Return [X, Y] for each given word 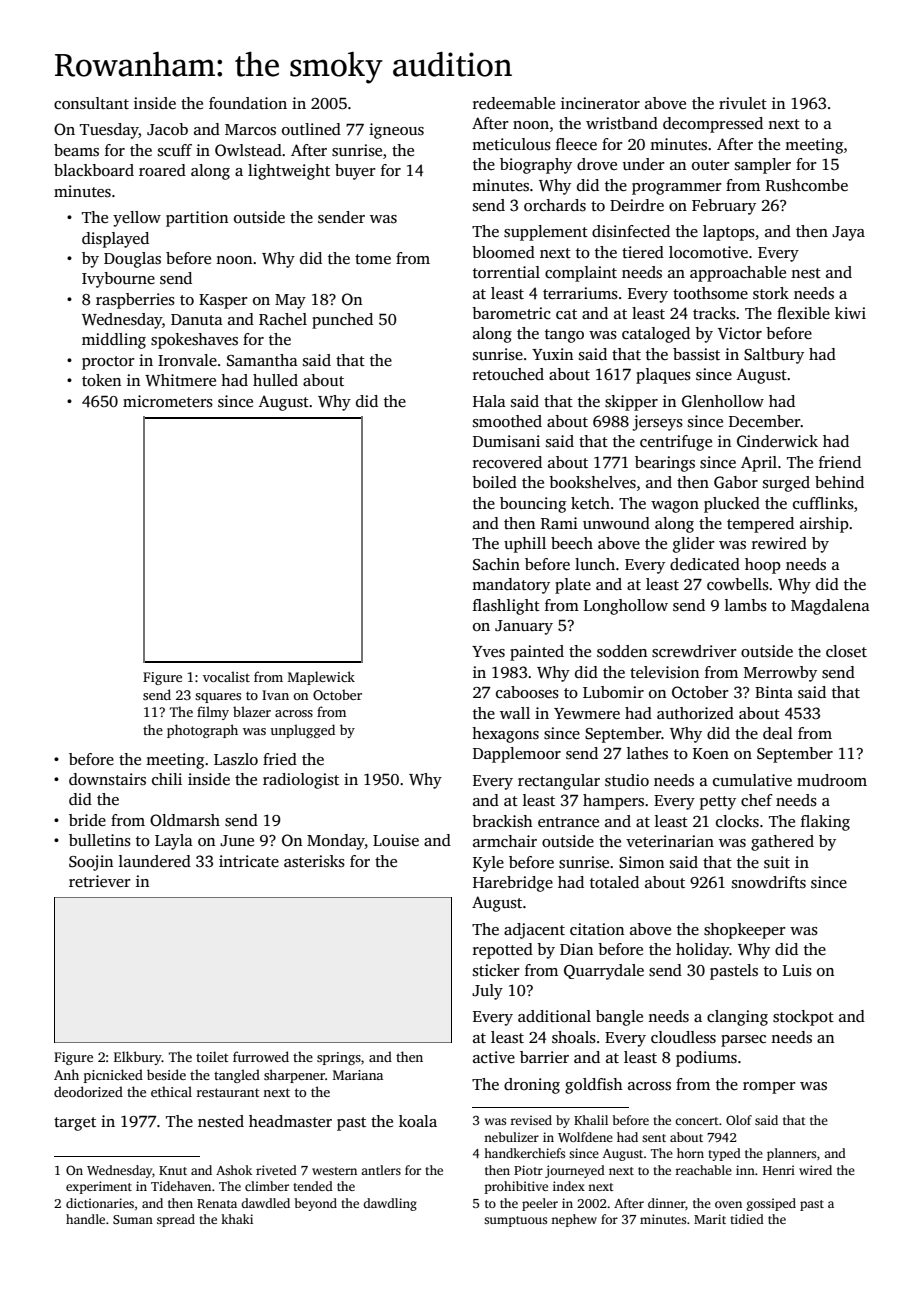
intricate [249, 861]
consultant [91, 103]
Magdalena [830, 607]
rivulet [743, 103]
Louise [396, 840]
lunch [595, 564]
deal [778, 733]
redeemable [514, 103]
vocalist [226, 676]
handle [85, 1219]
